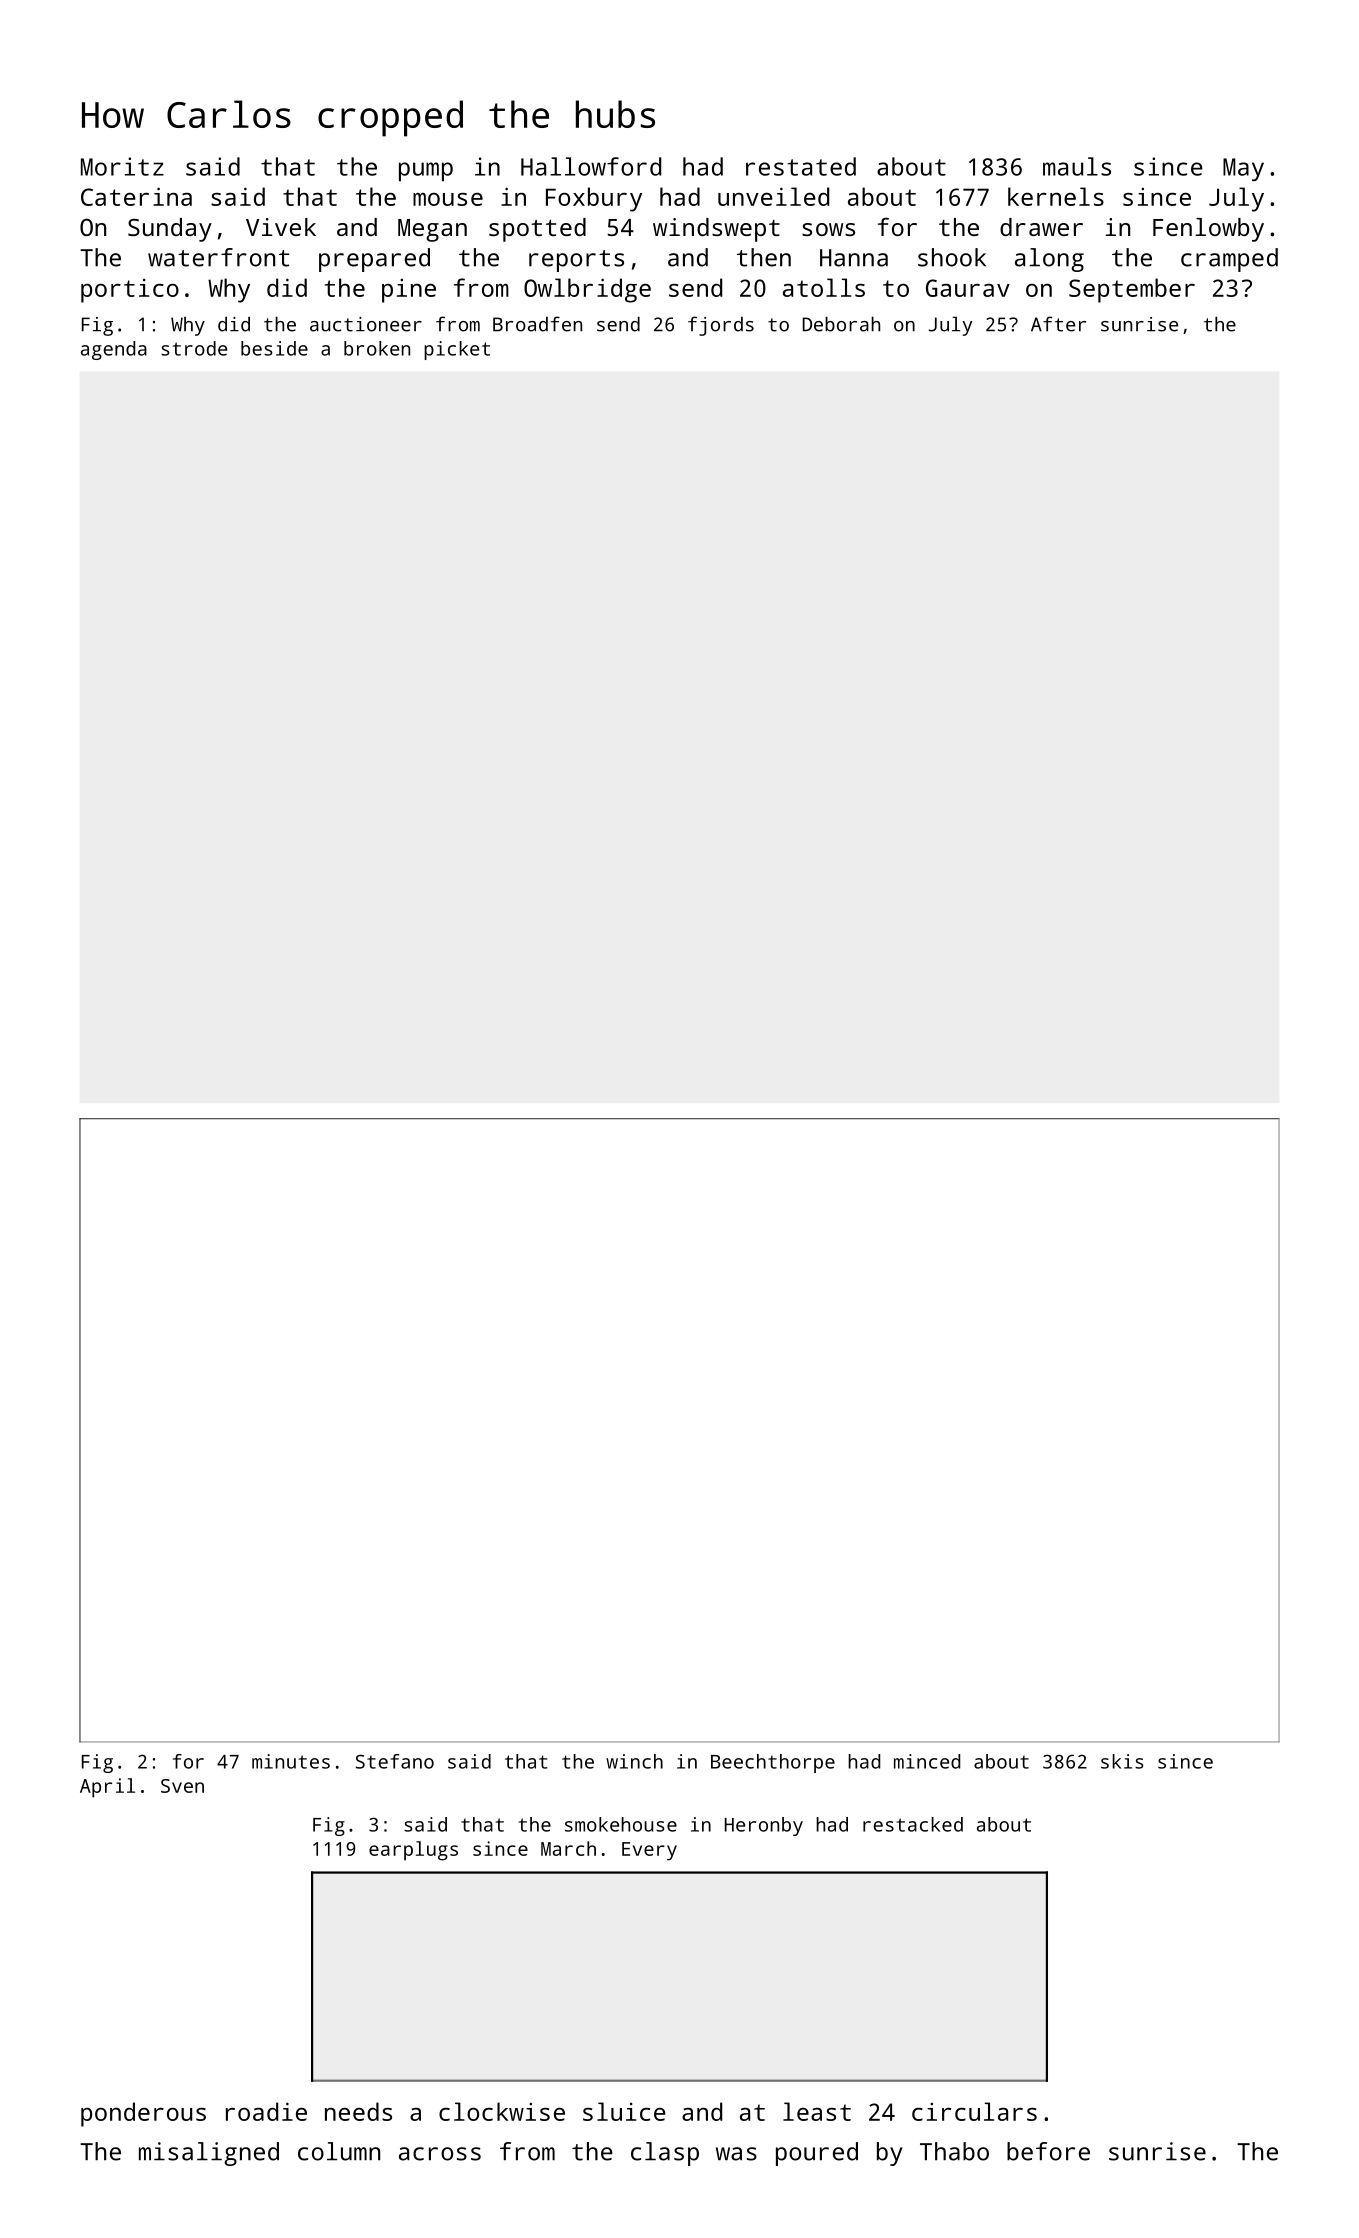  I want to click on broken, so click(377, 348).
